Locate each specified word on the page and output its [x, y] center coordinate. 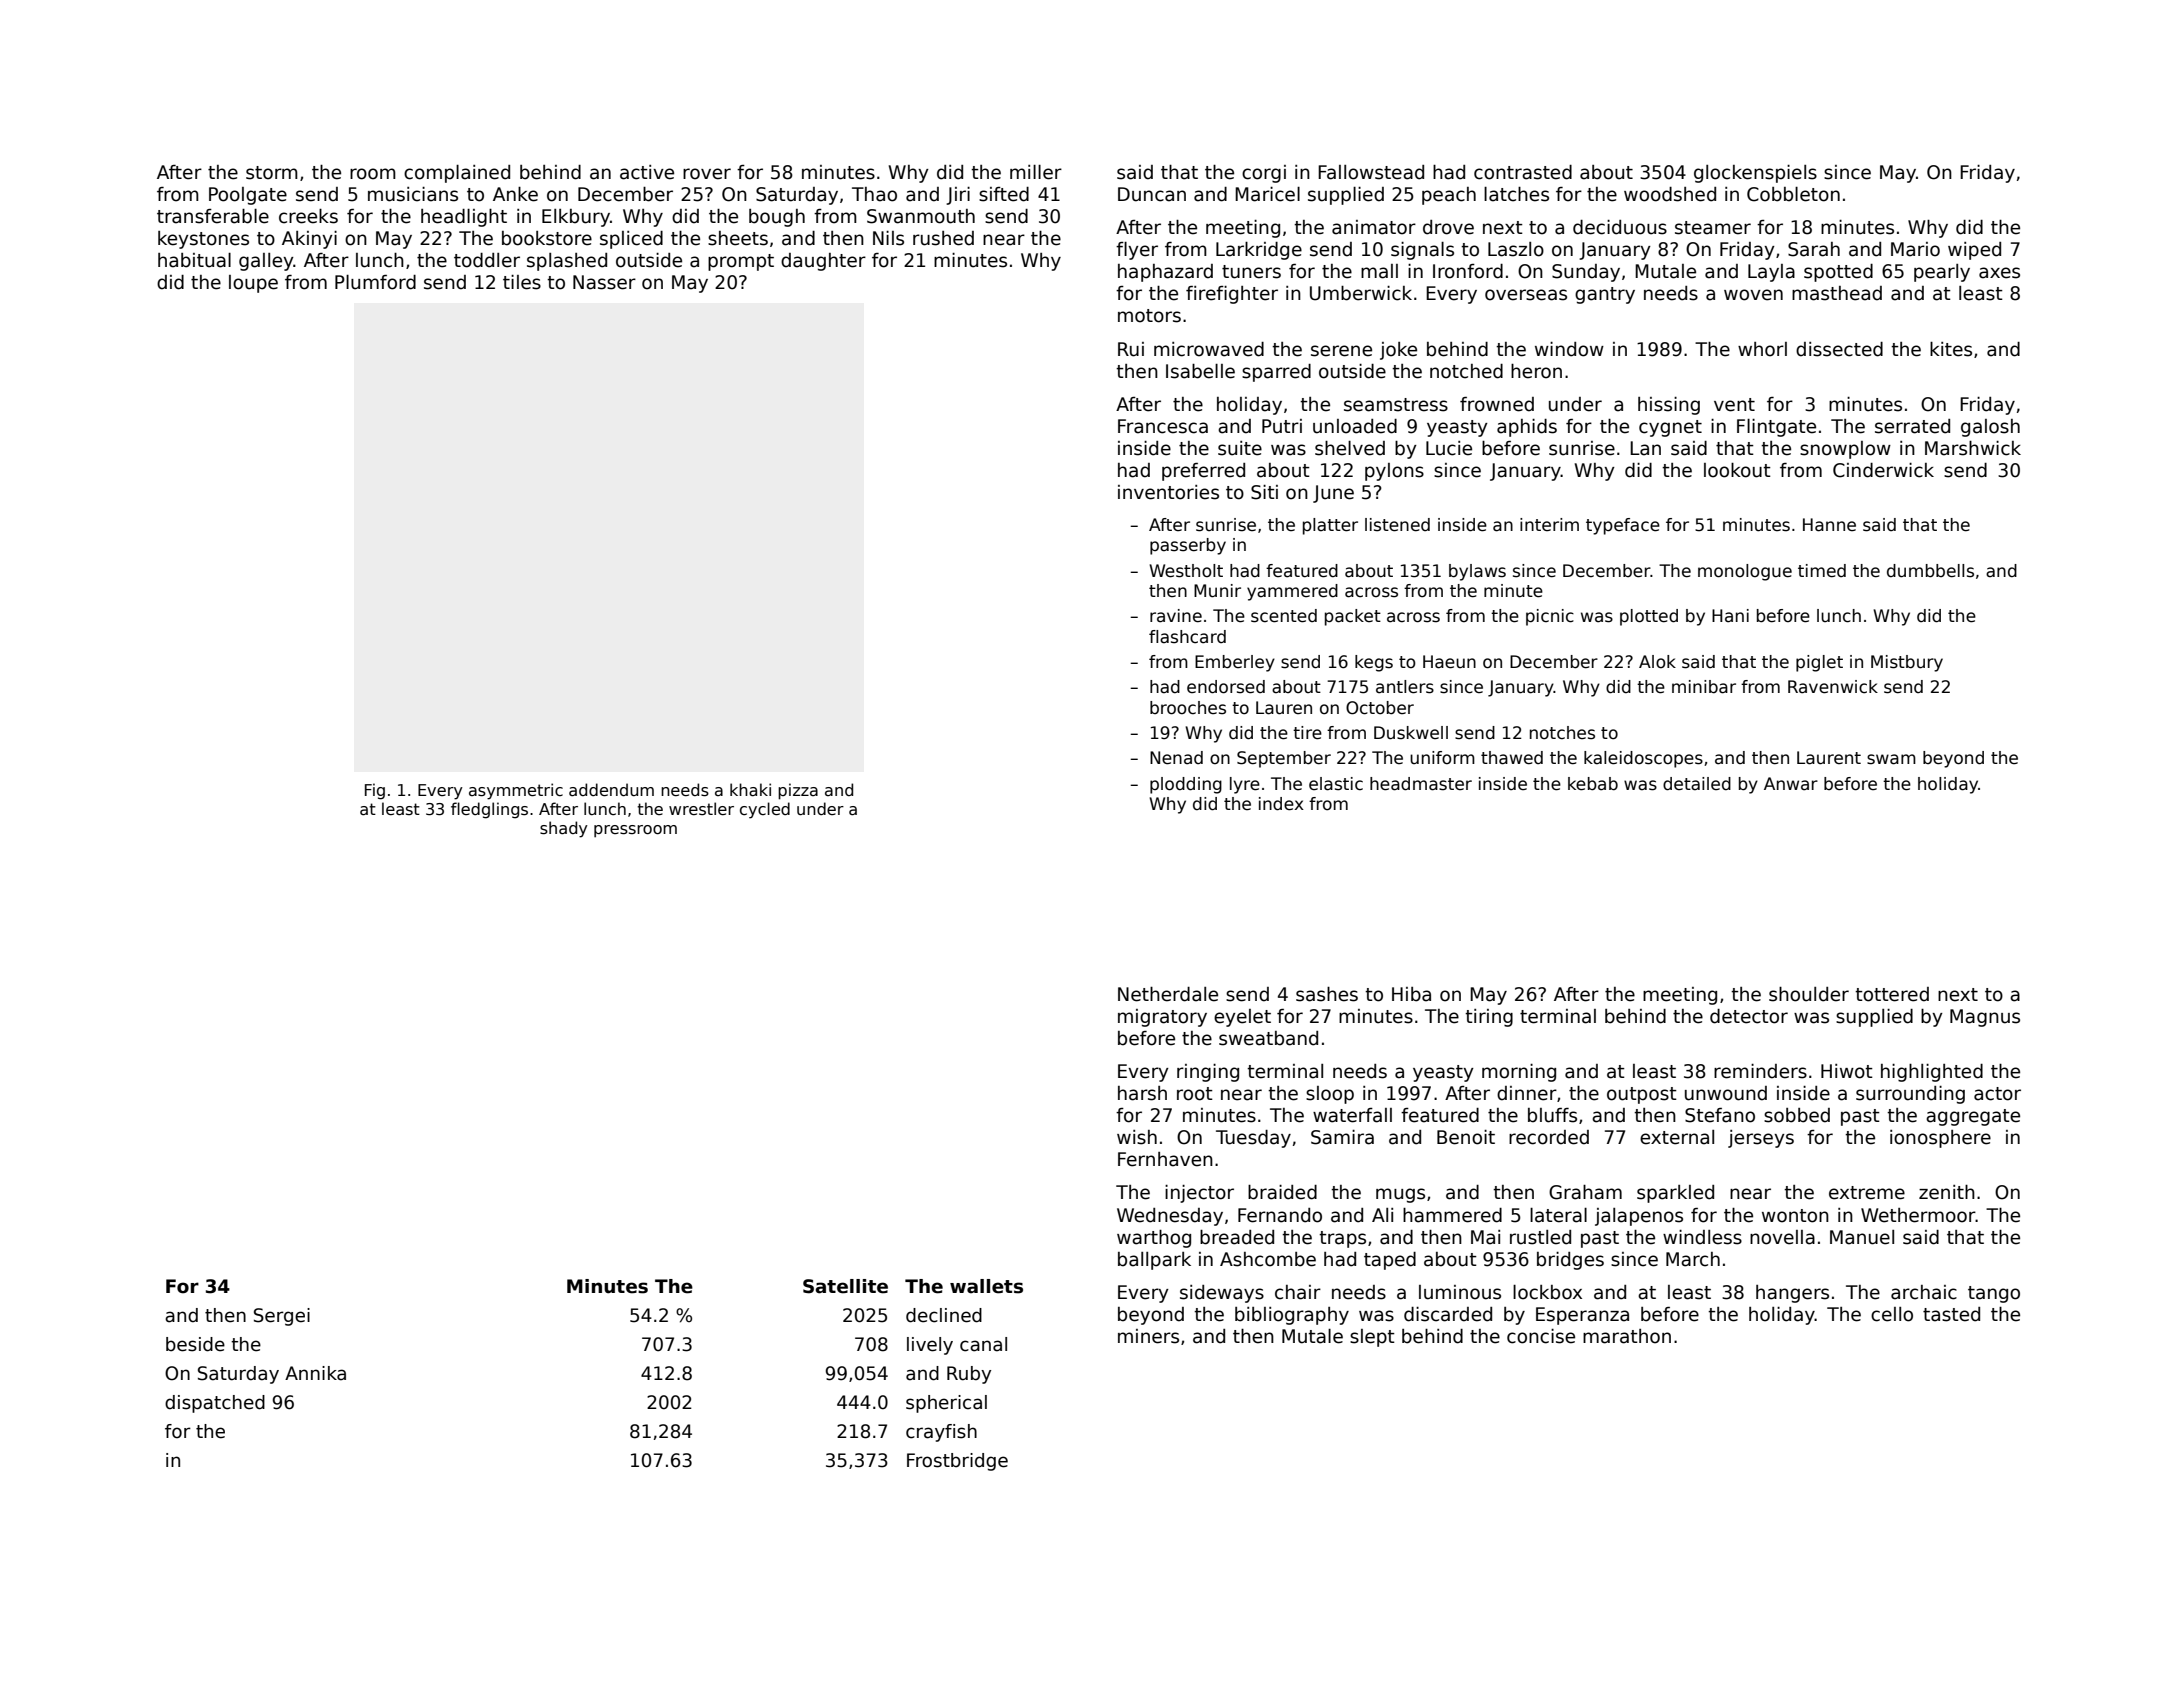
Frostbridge [957, 1462]
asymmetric [516, 791]
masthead [1837, 293]
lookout [1737, 470]
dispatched [215, 1404]
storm [272, 173]
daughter [823, 262]
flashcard [1187, 637]
